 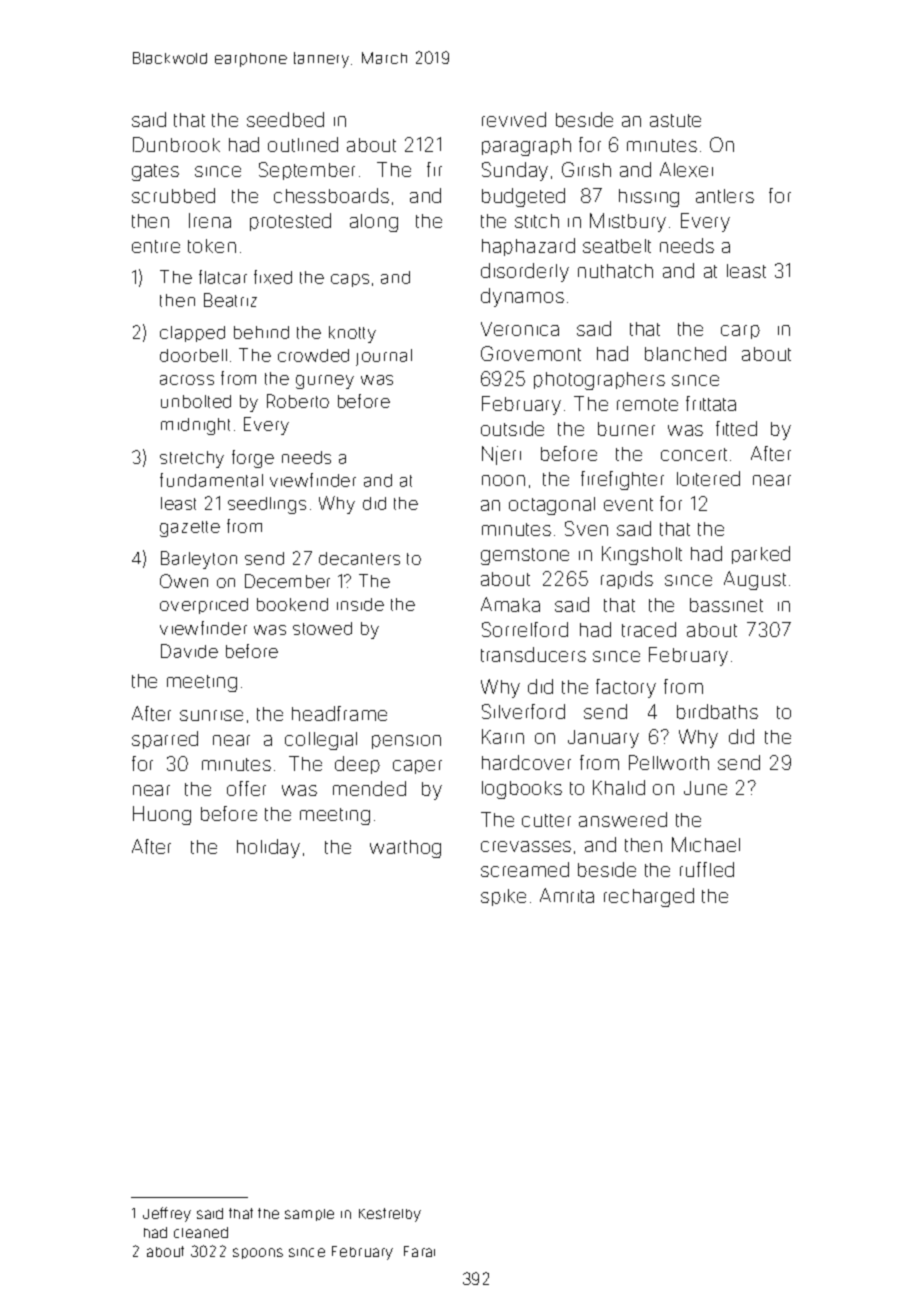 I want to click on astute, so click(x=675, y=120).
